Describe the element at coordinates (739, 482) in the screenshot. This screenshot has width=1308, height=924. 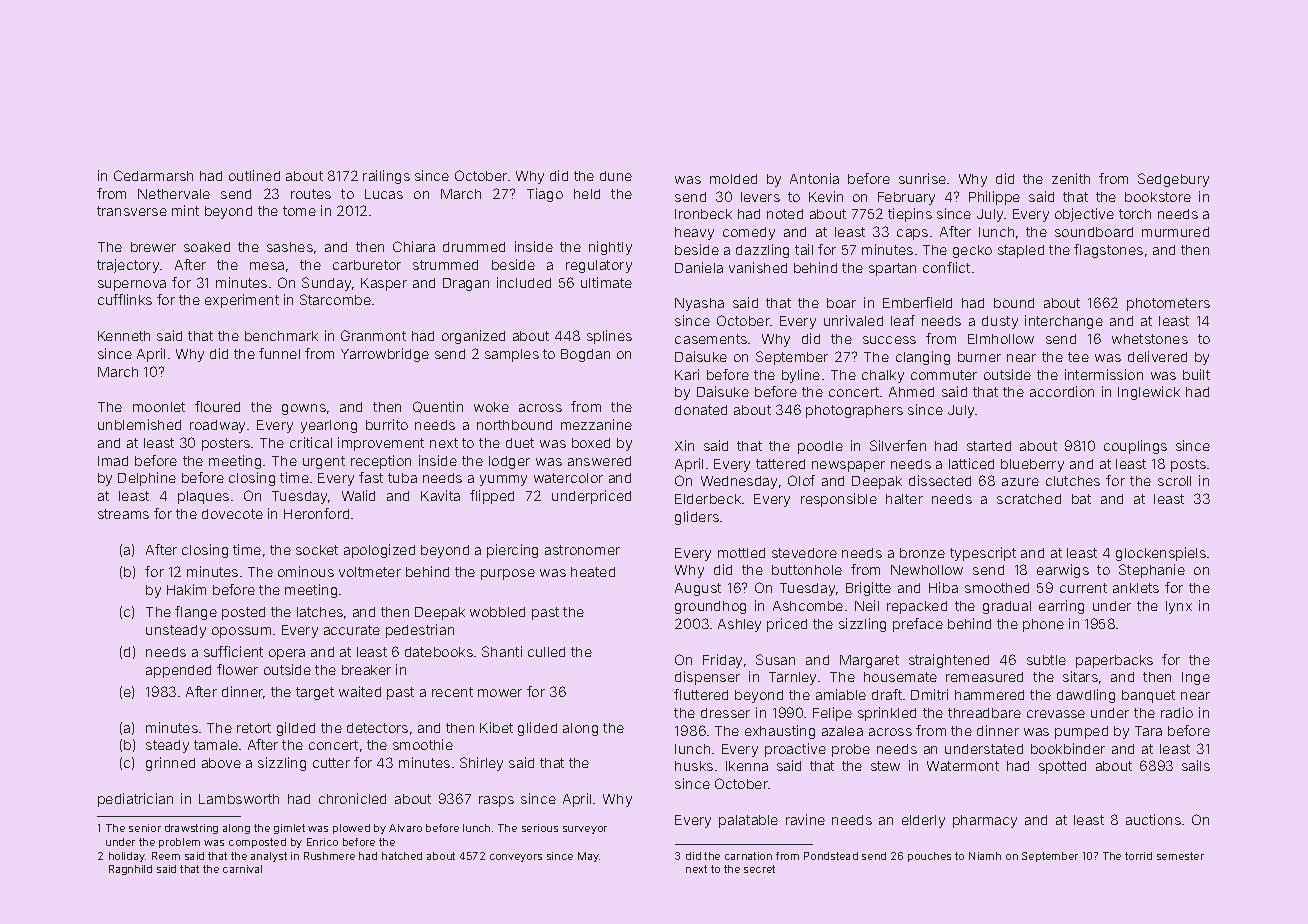
I see `Wednesday` at that location.
